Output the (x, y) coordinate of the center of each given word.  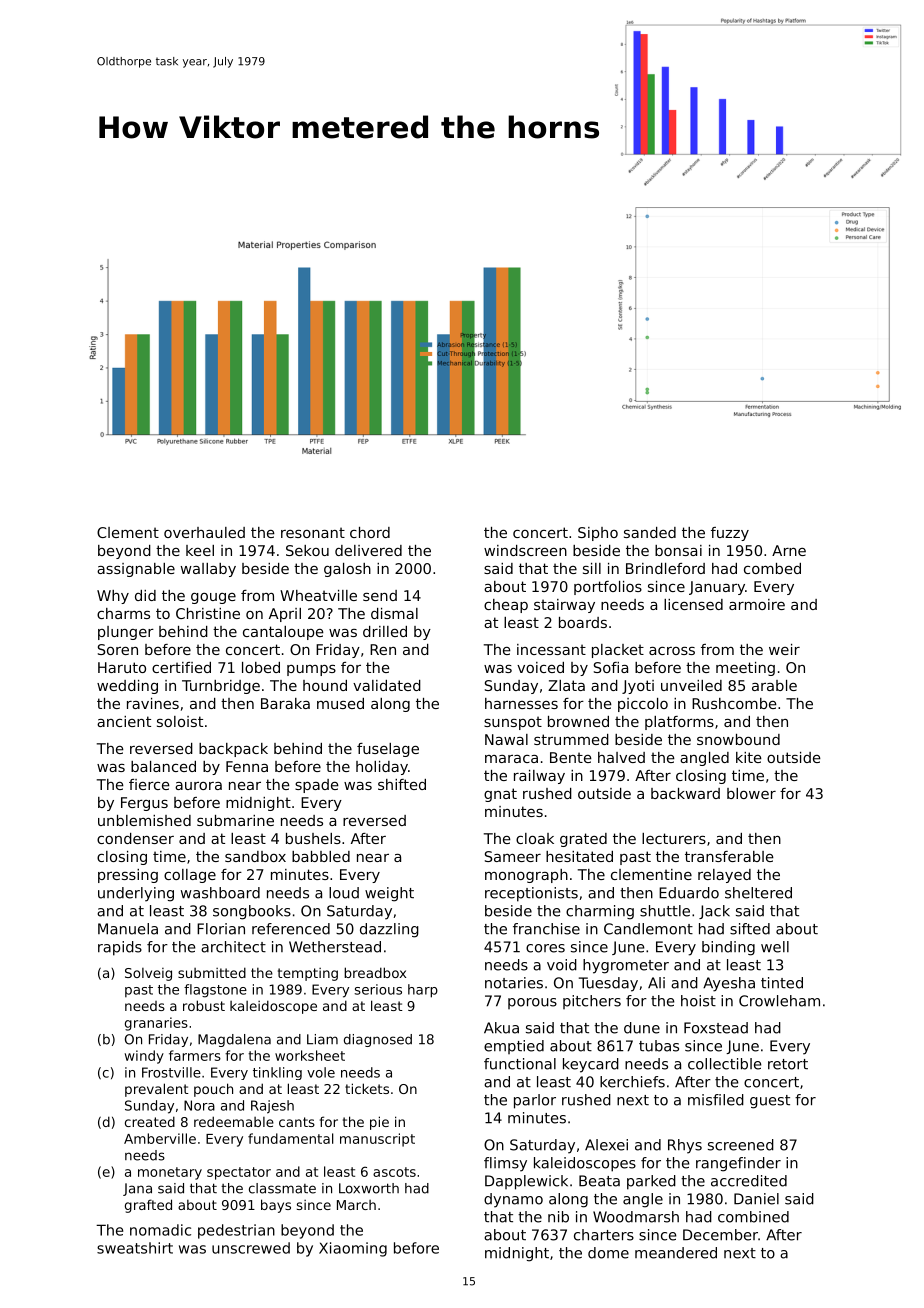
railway (539, 777)
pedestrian (236, 1231)
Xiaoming (353, 1249)
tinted (782, 983)
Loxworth (369, 1188)
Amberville (160, 1138)
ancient (124, 721)
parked (651, 1182)
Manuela (128, 929)
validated (387, 685)
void (562, 965)
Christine (208, 613)
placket (618, 651)
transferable (729, 856)
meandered (676, 1253)
